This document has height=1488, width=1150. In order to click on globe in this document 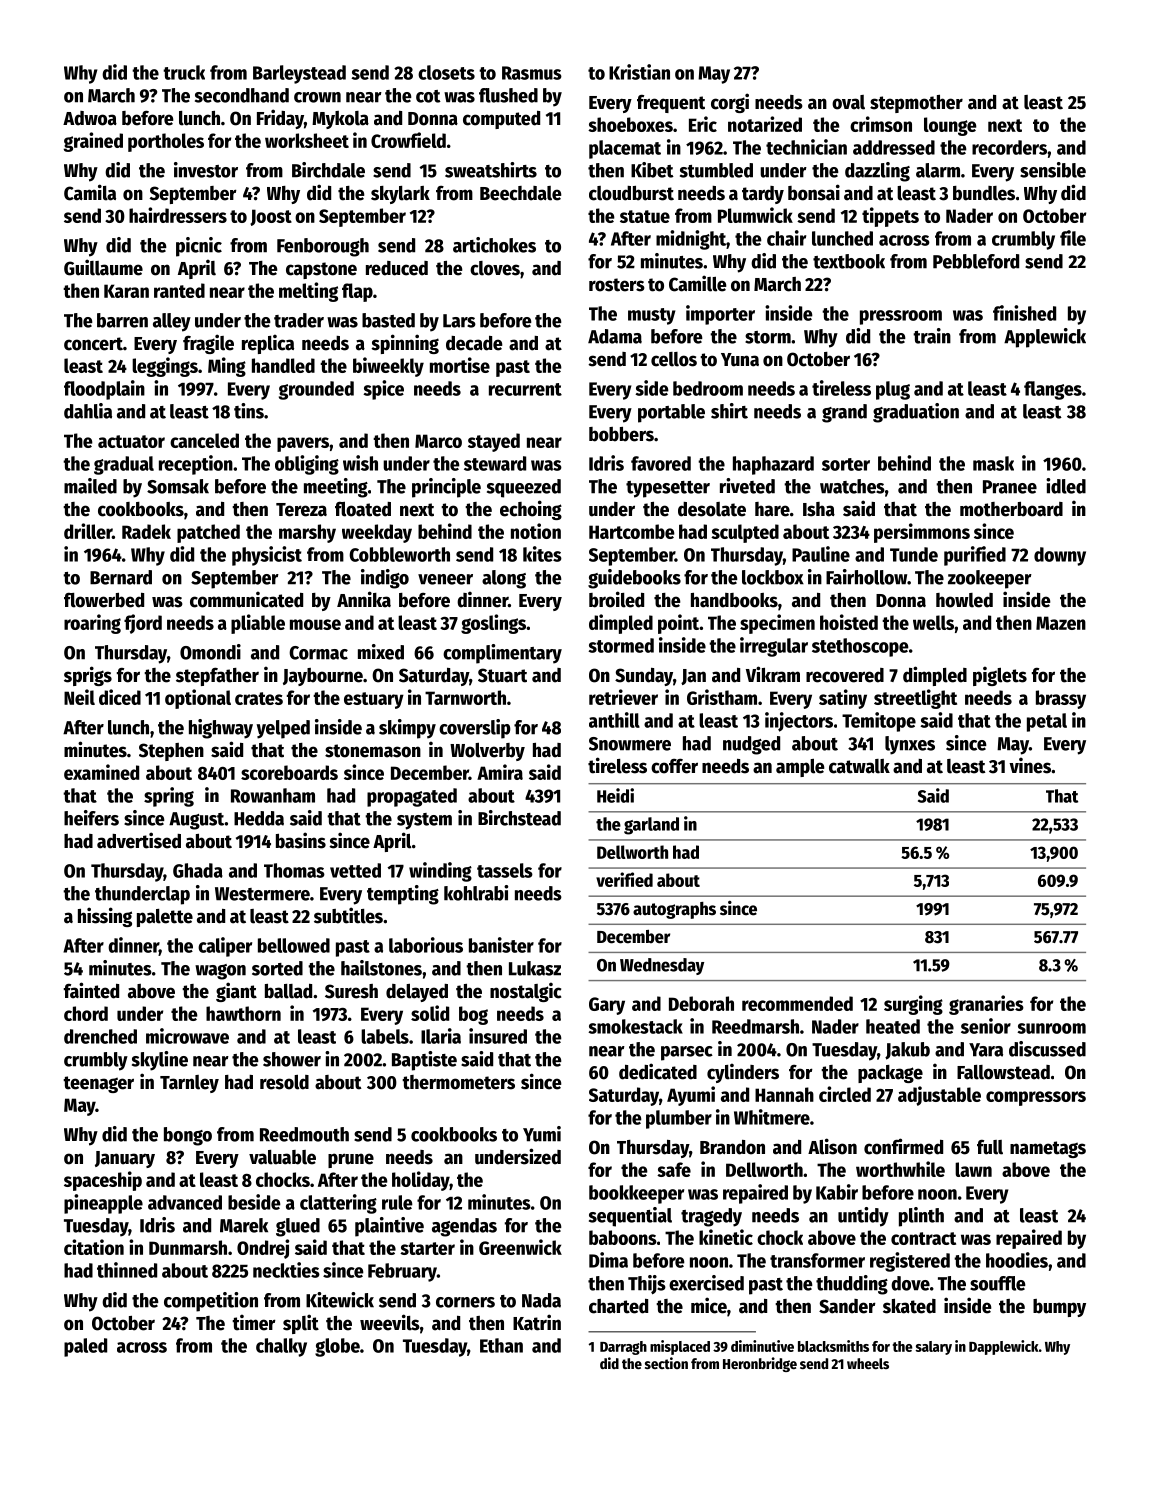, I will do `click(337, 1347)`.
